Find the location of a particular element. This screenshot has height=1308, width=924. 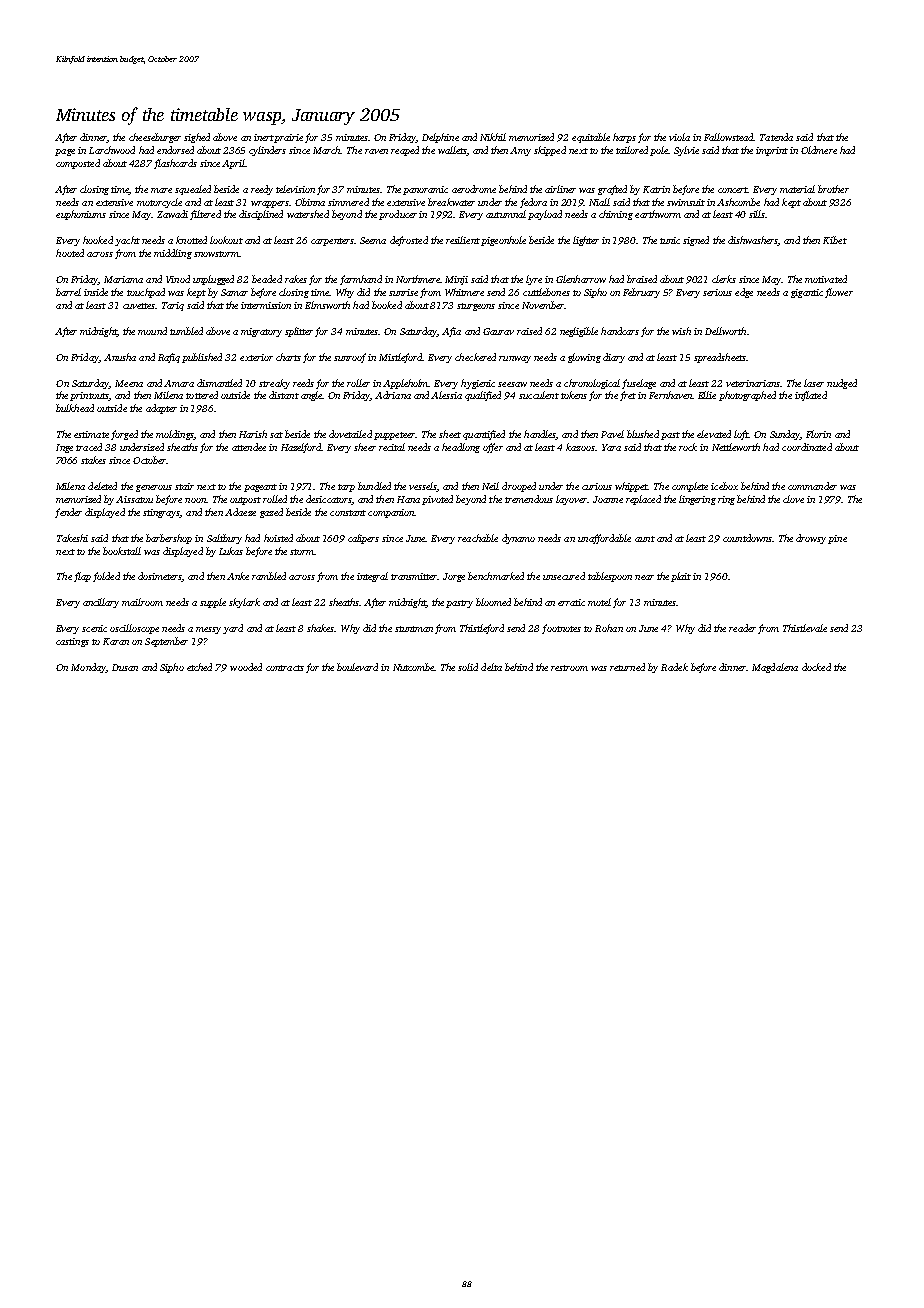

imprint is located at coordinates (772, 151).
